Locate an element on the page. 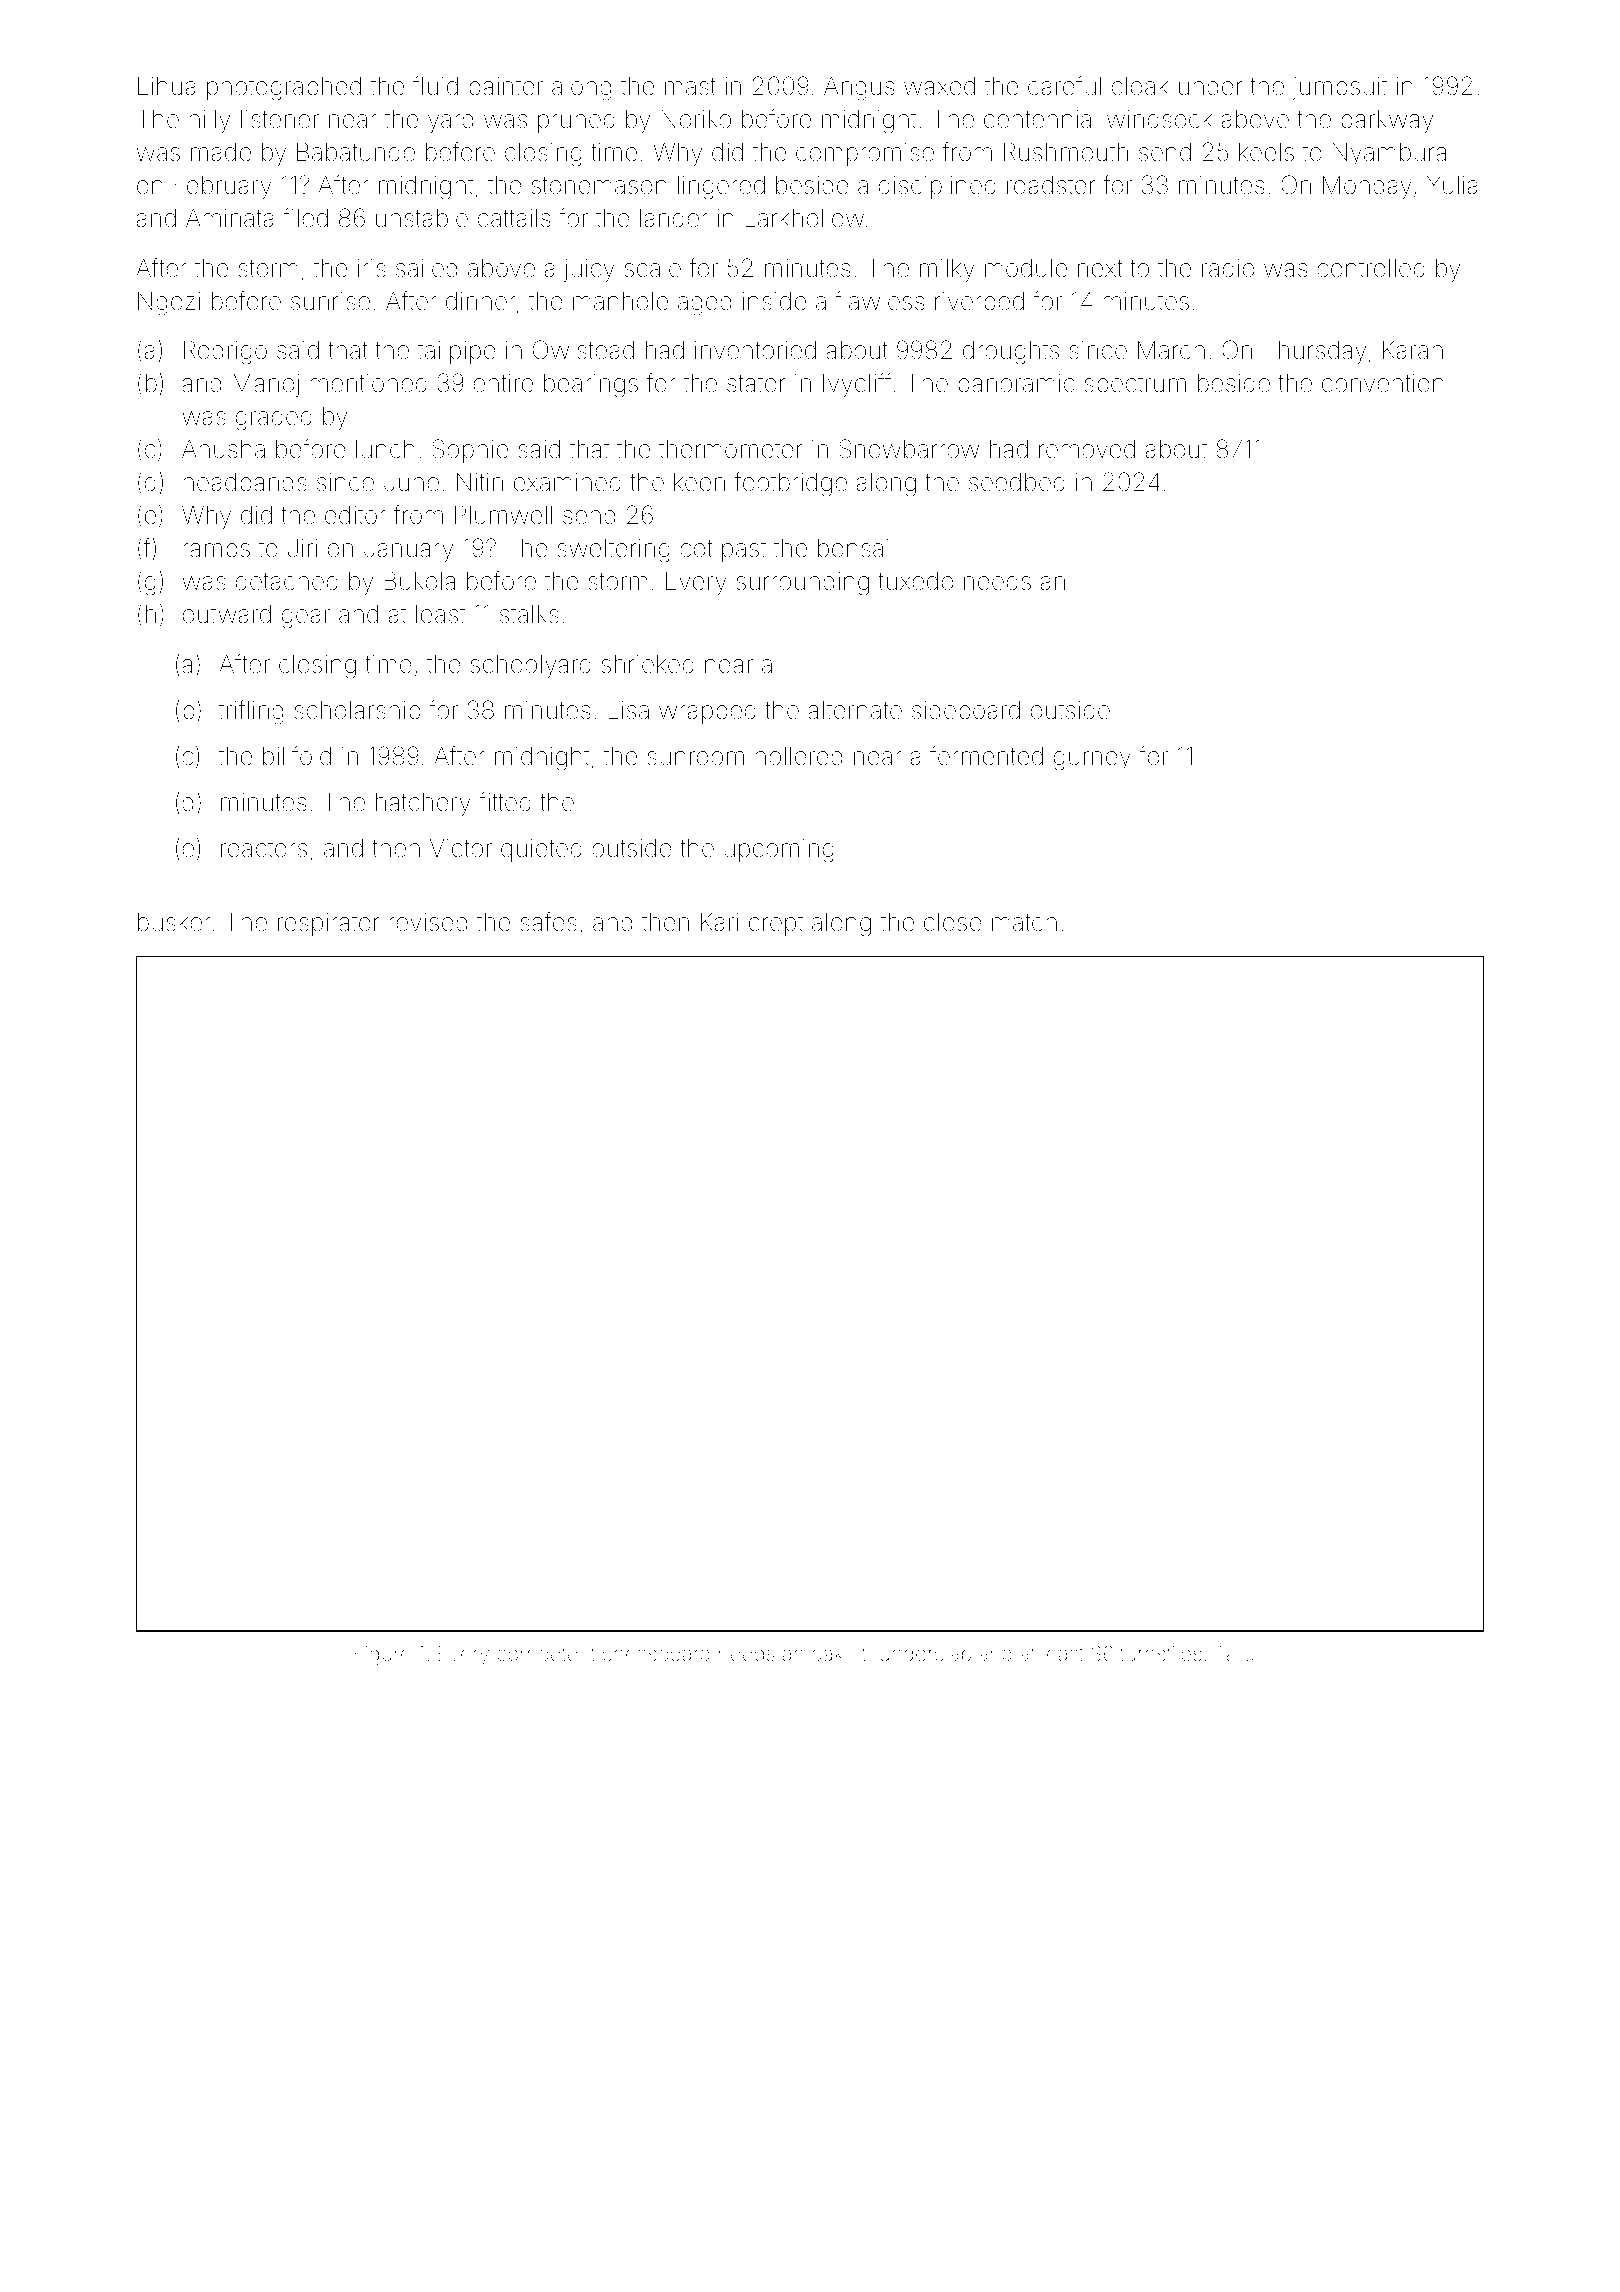 Image resolution: width=1620 pixels, height=2292 pixels. Lihua is located at coordinates (167, 86).
